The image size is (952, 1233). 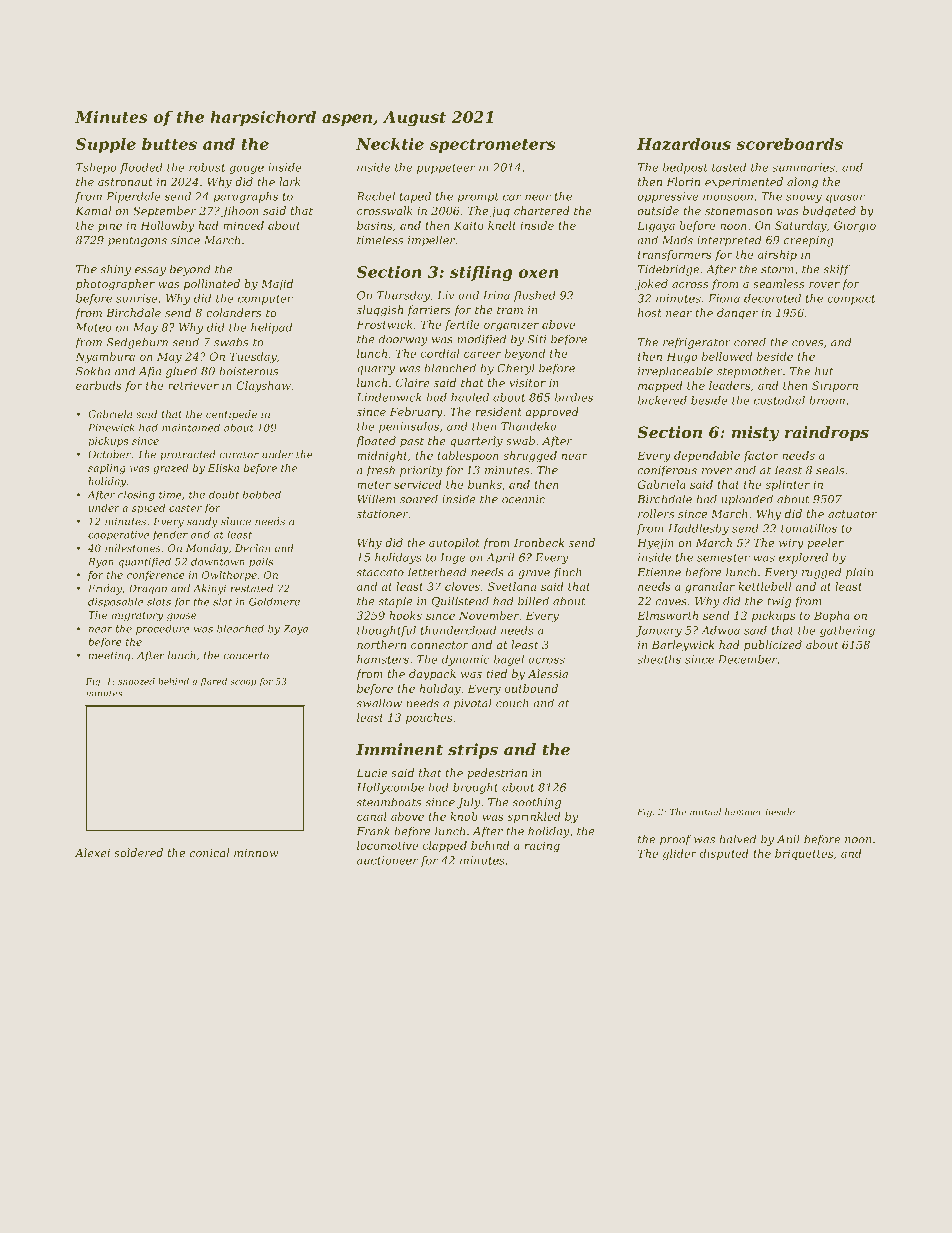 I want to click on canal, so click(x=372, y=816).
